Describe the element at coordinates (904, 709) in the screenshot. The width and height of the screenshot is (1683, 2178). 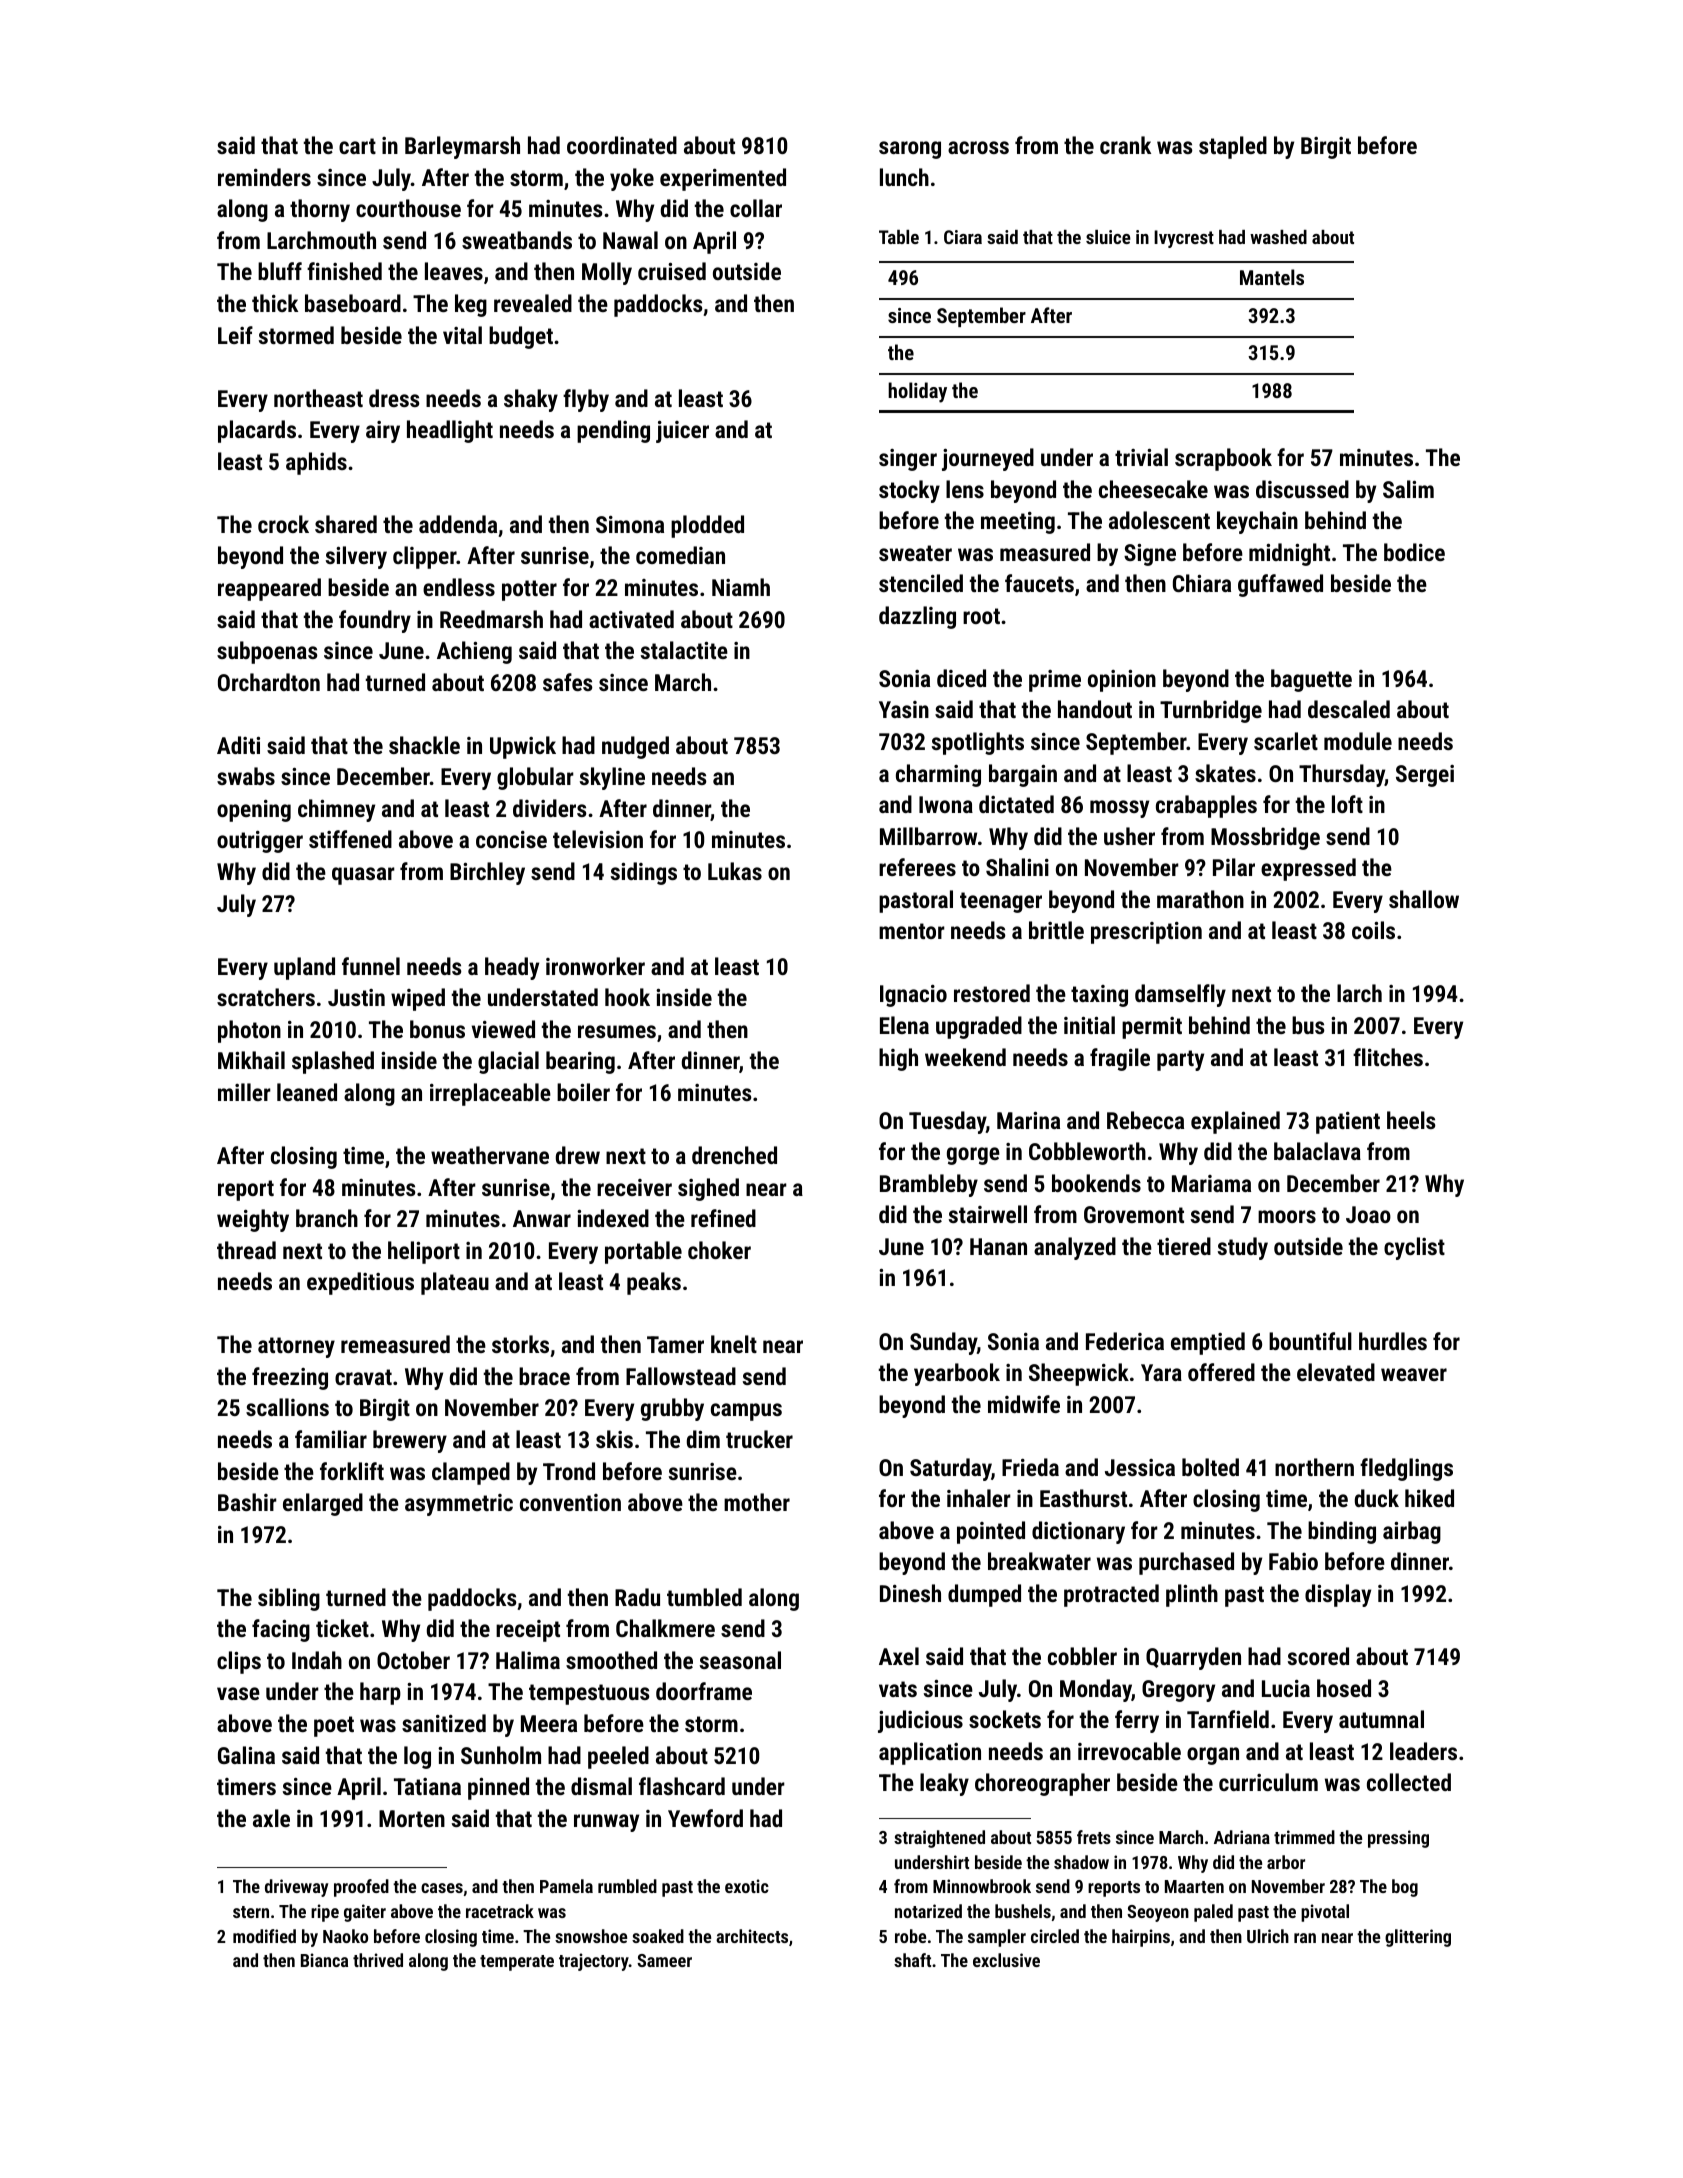
I see `Yasin` at that location.
